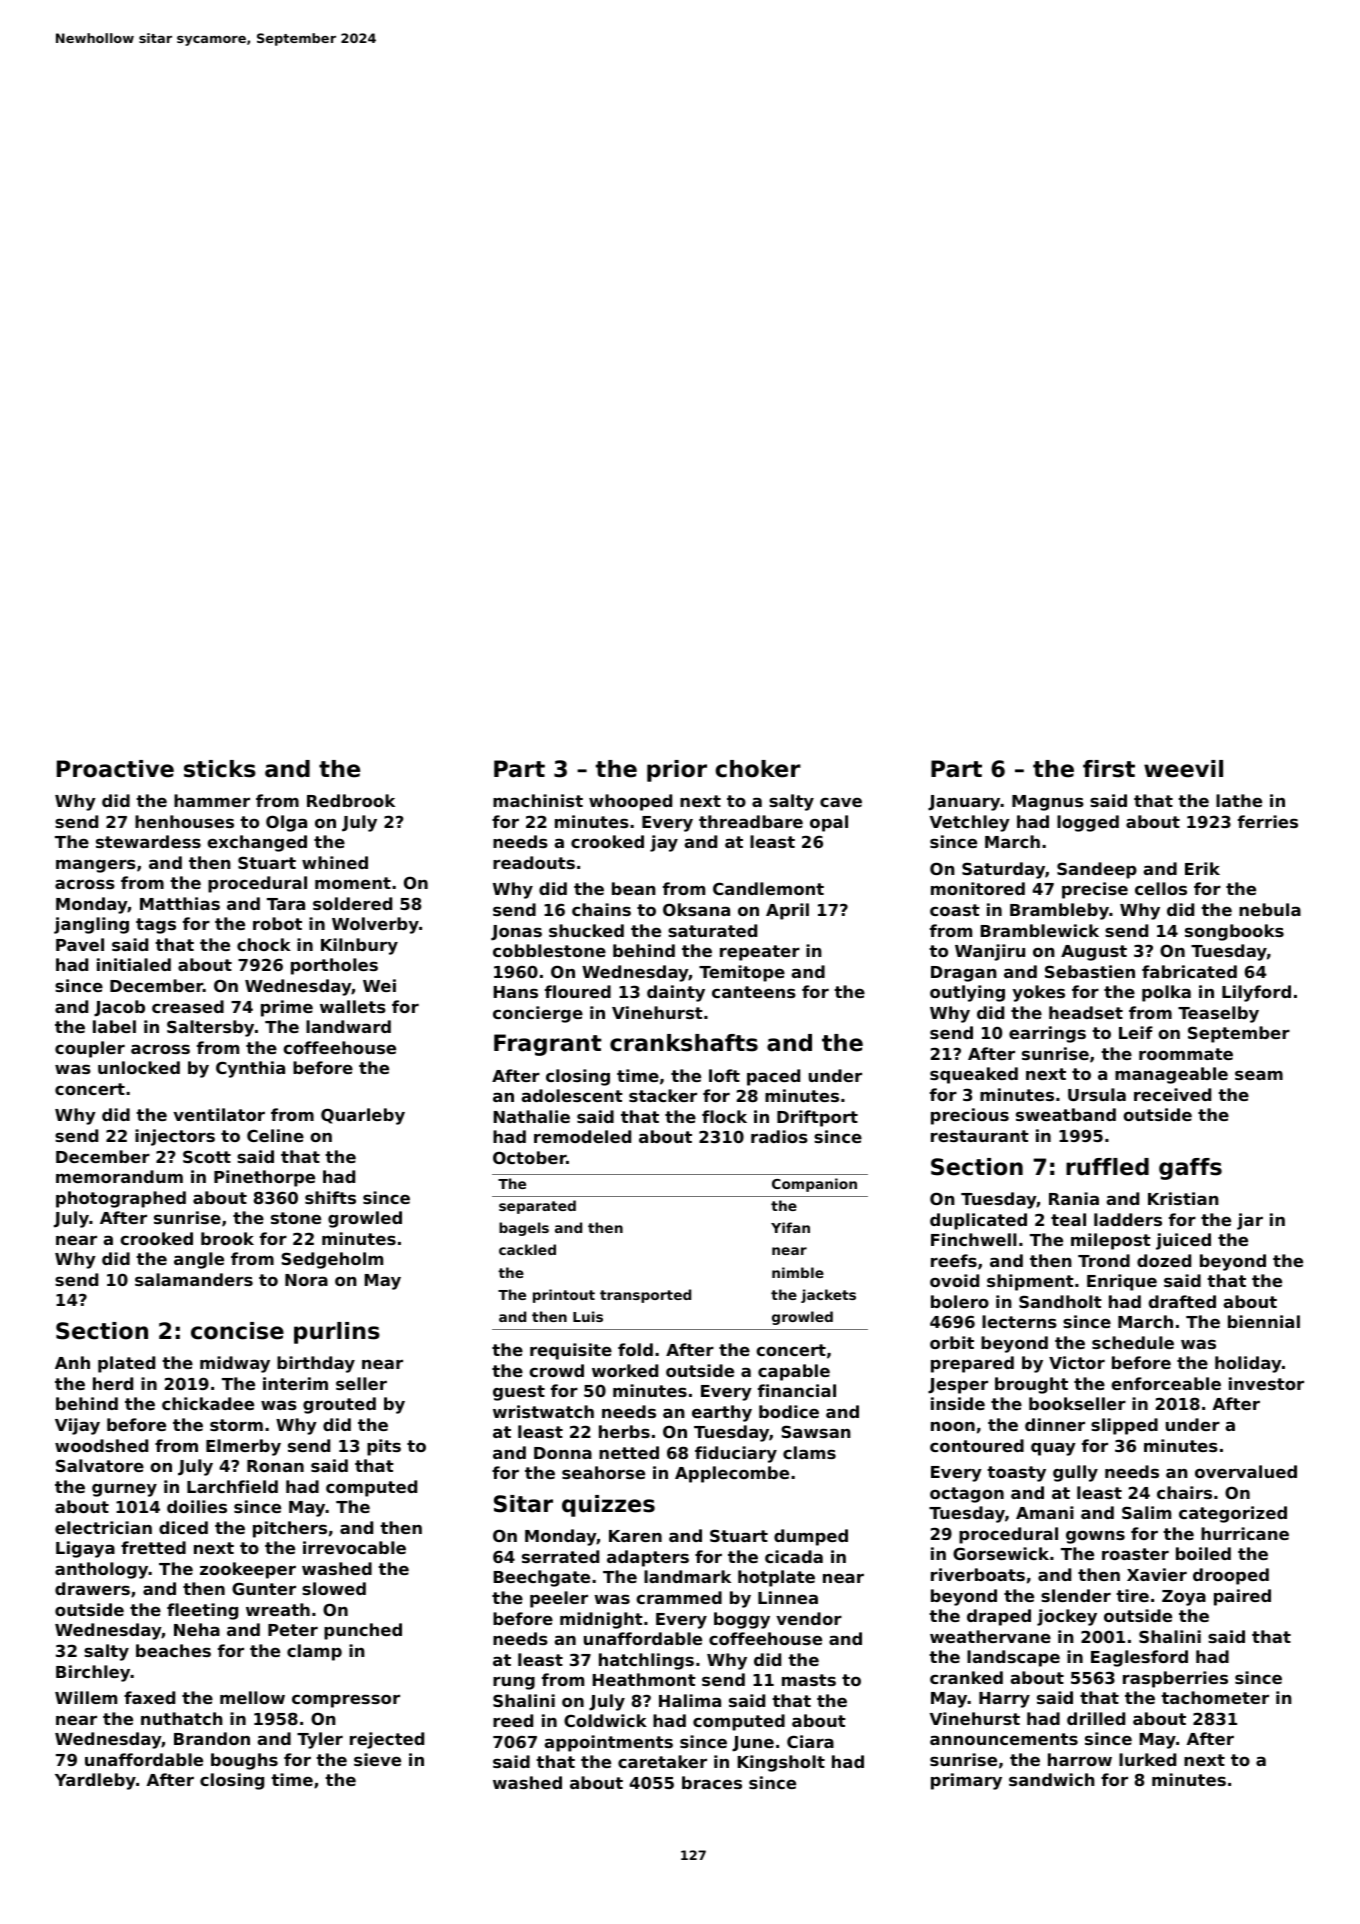 Image resolution: width=1360 pixels, height=1924 pixels. What do you see at coordinates (722, 1413) in the page?
I see `earthy` at bounding box center [722, 1413].
